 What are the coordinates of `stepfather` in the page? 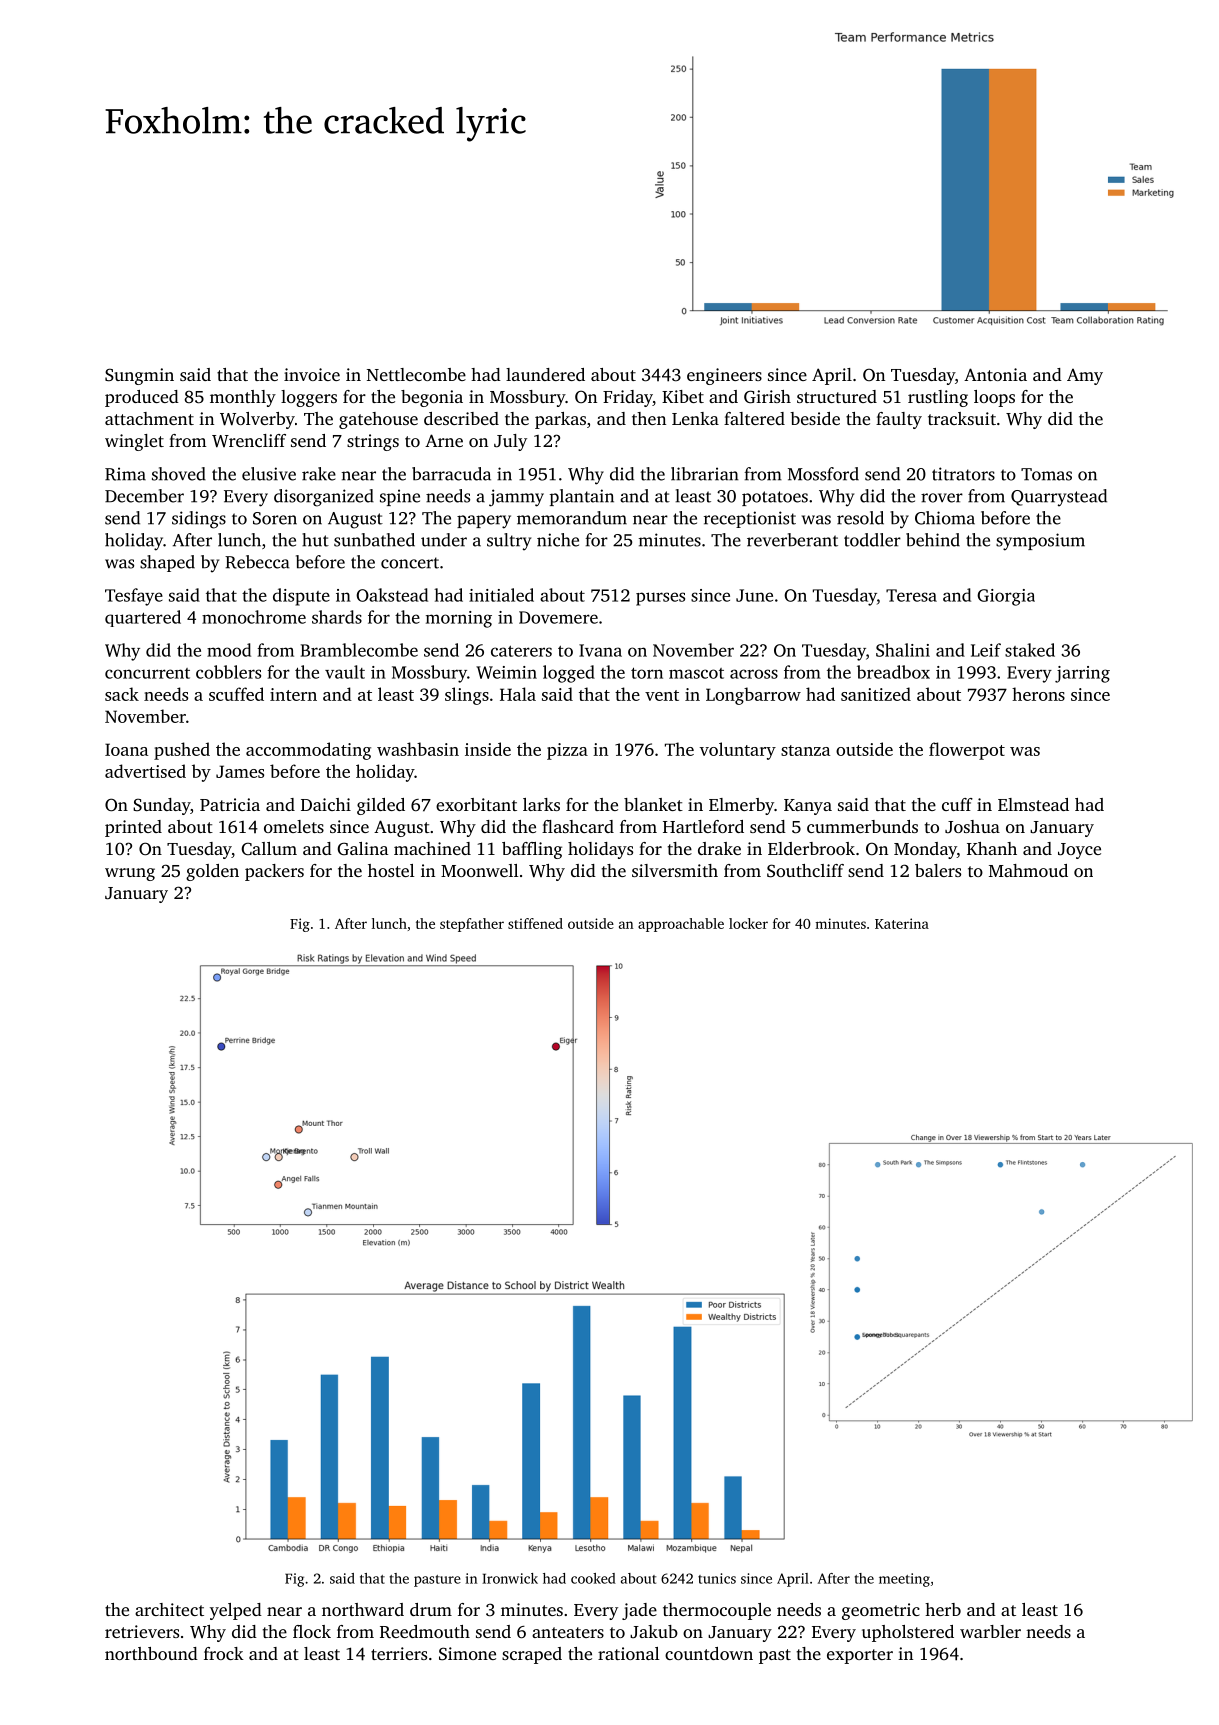 It's located at (472, 925).
